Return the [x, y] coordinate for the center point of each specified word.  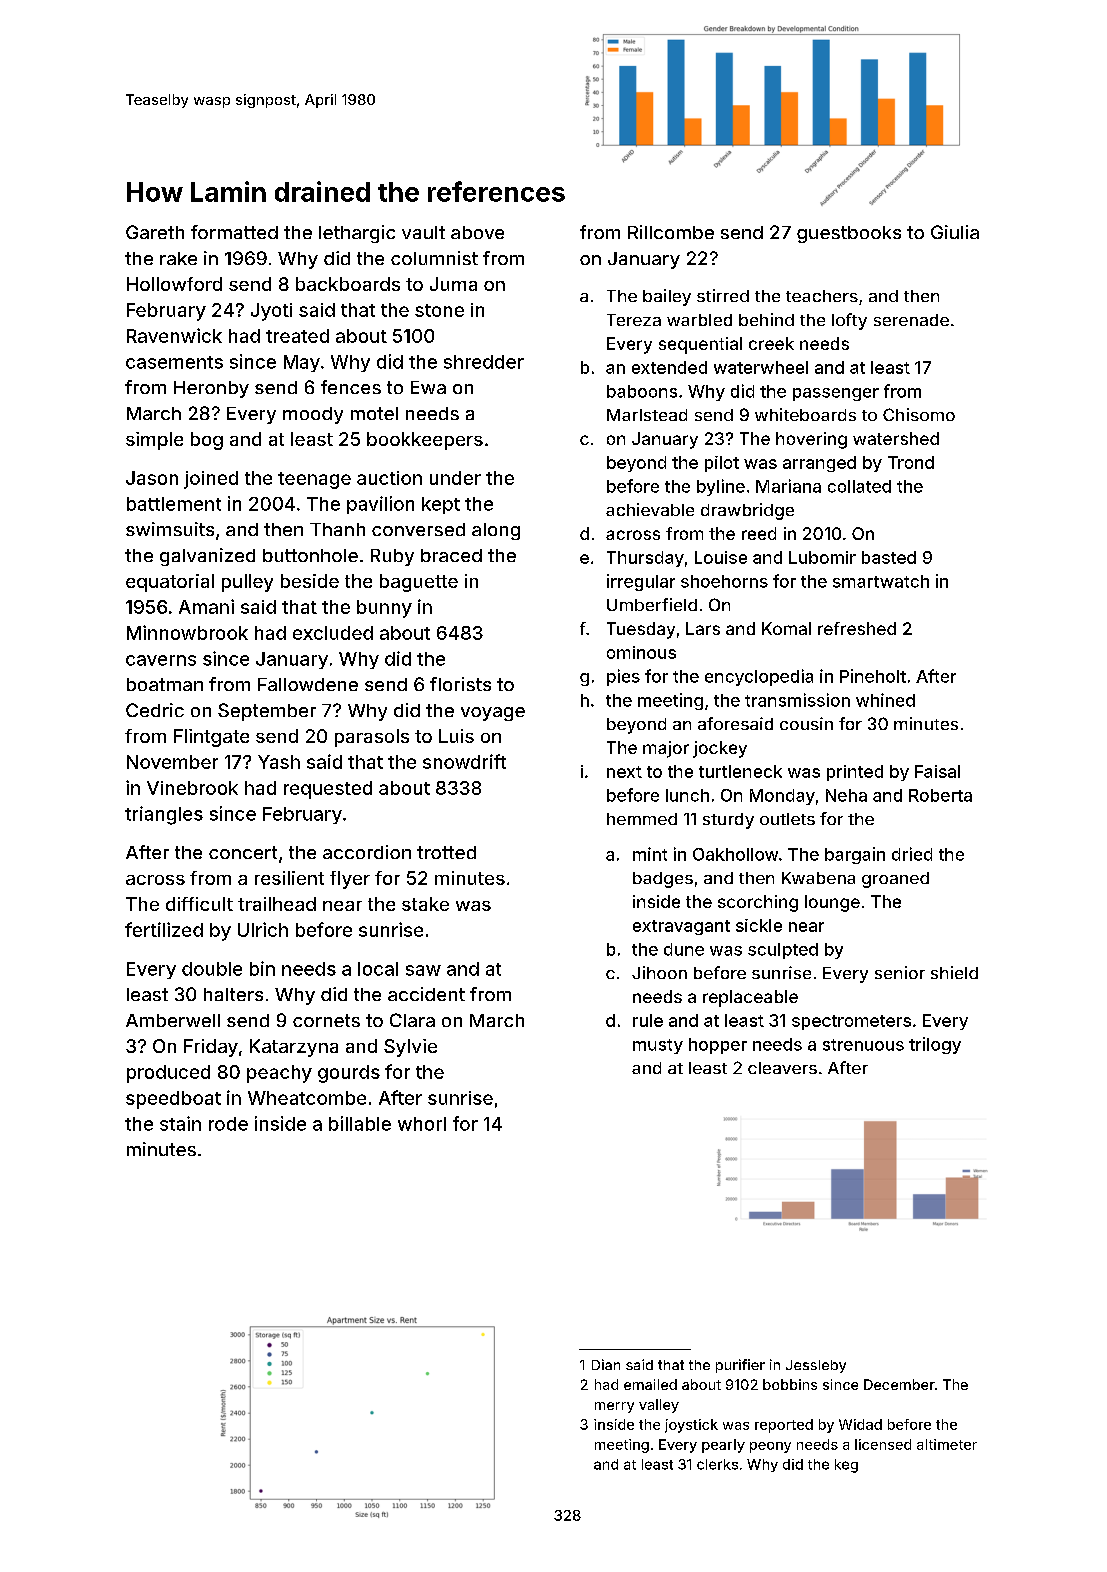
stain [180, 1123]
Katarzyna [294, 1048]
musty [658, 1046]
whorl [422, 1124]
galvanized [207, 557]
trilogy [935, 1045]
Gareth [155, 232]
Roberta [940, 795]
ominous [641, 652]
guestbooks [849, 234]
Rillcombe [671, 232]
